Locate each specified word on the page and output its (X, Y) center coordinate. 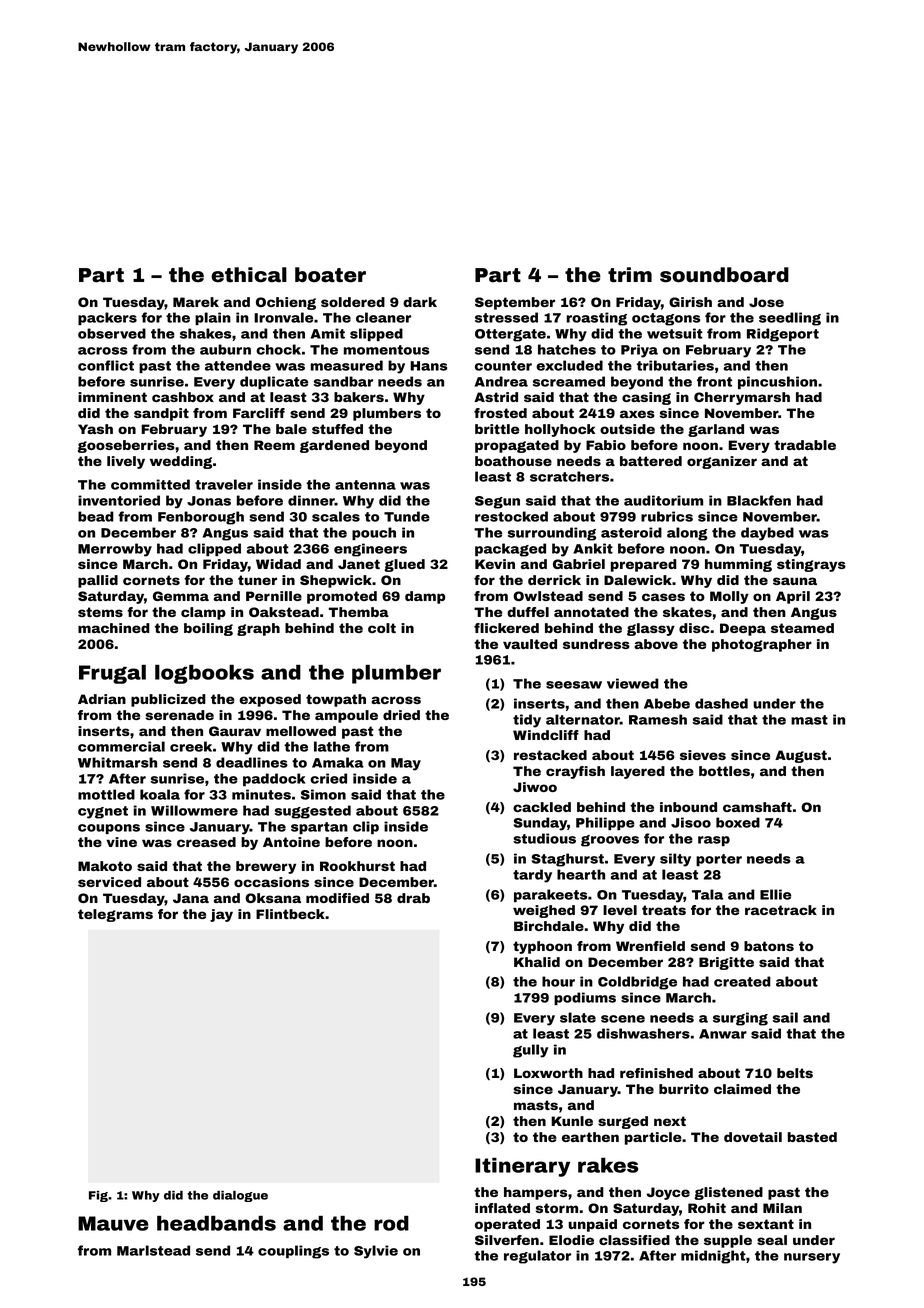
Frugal (112, 674)
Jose (766, 302)
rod (391, 1223)
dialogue (240, 1196)
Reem (274, 445)
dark (420, 302)
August (801, 756)
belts (795, 1073)
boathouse (513, 461)
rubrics (667, 516)
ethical (249, 275)
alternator (583, 719)
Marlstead (153, 1250)
